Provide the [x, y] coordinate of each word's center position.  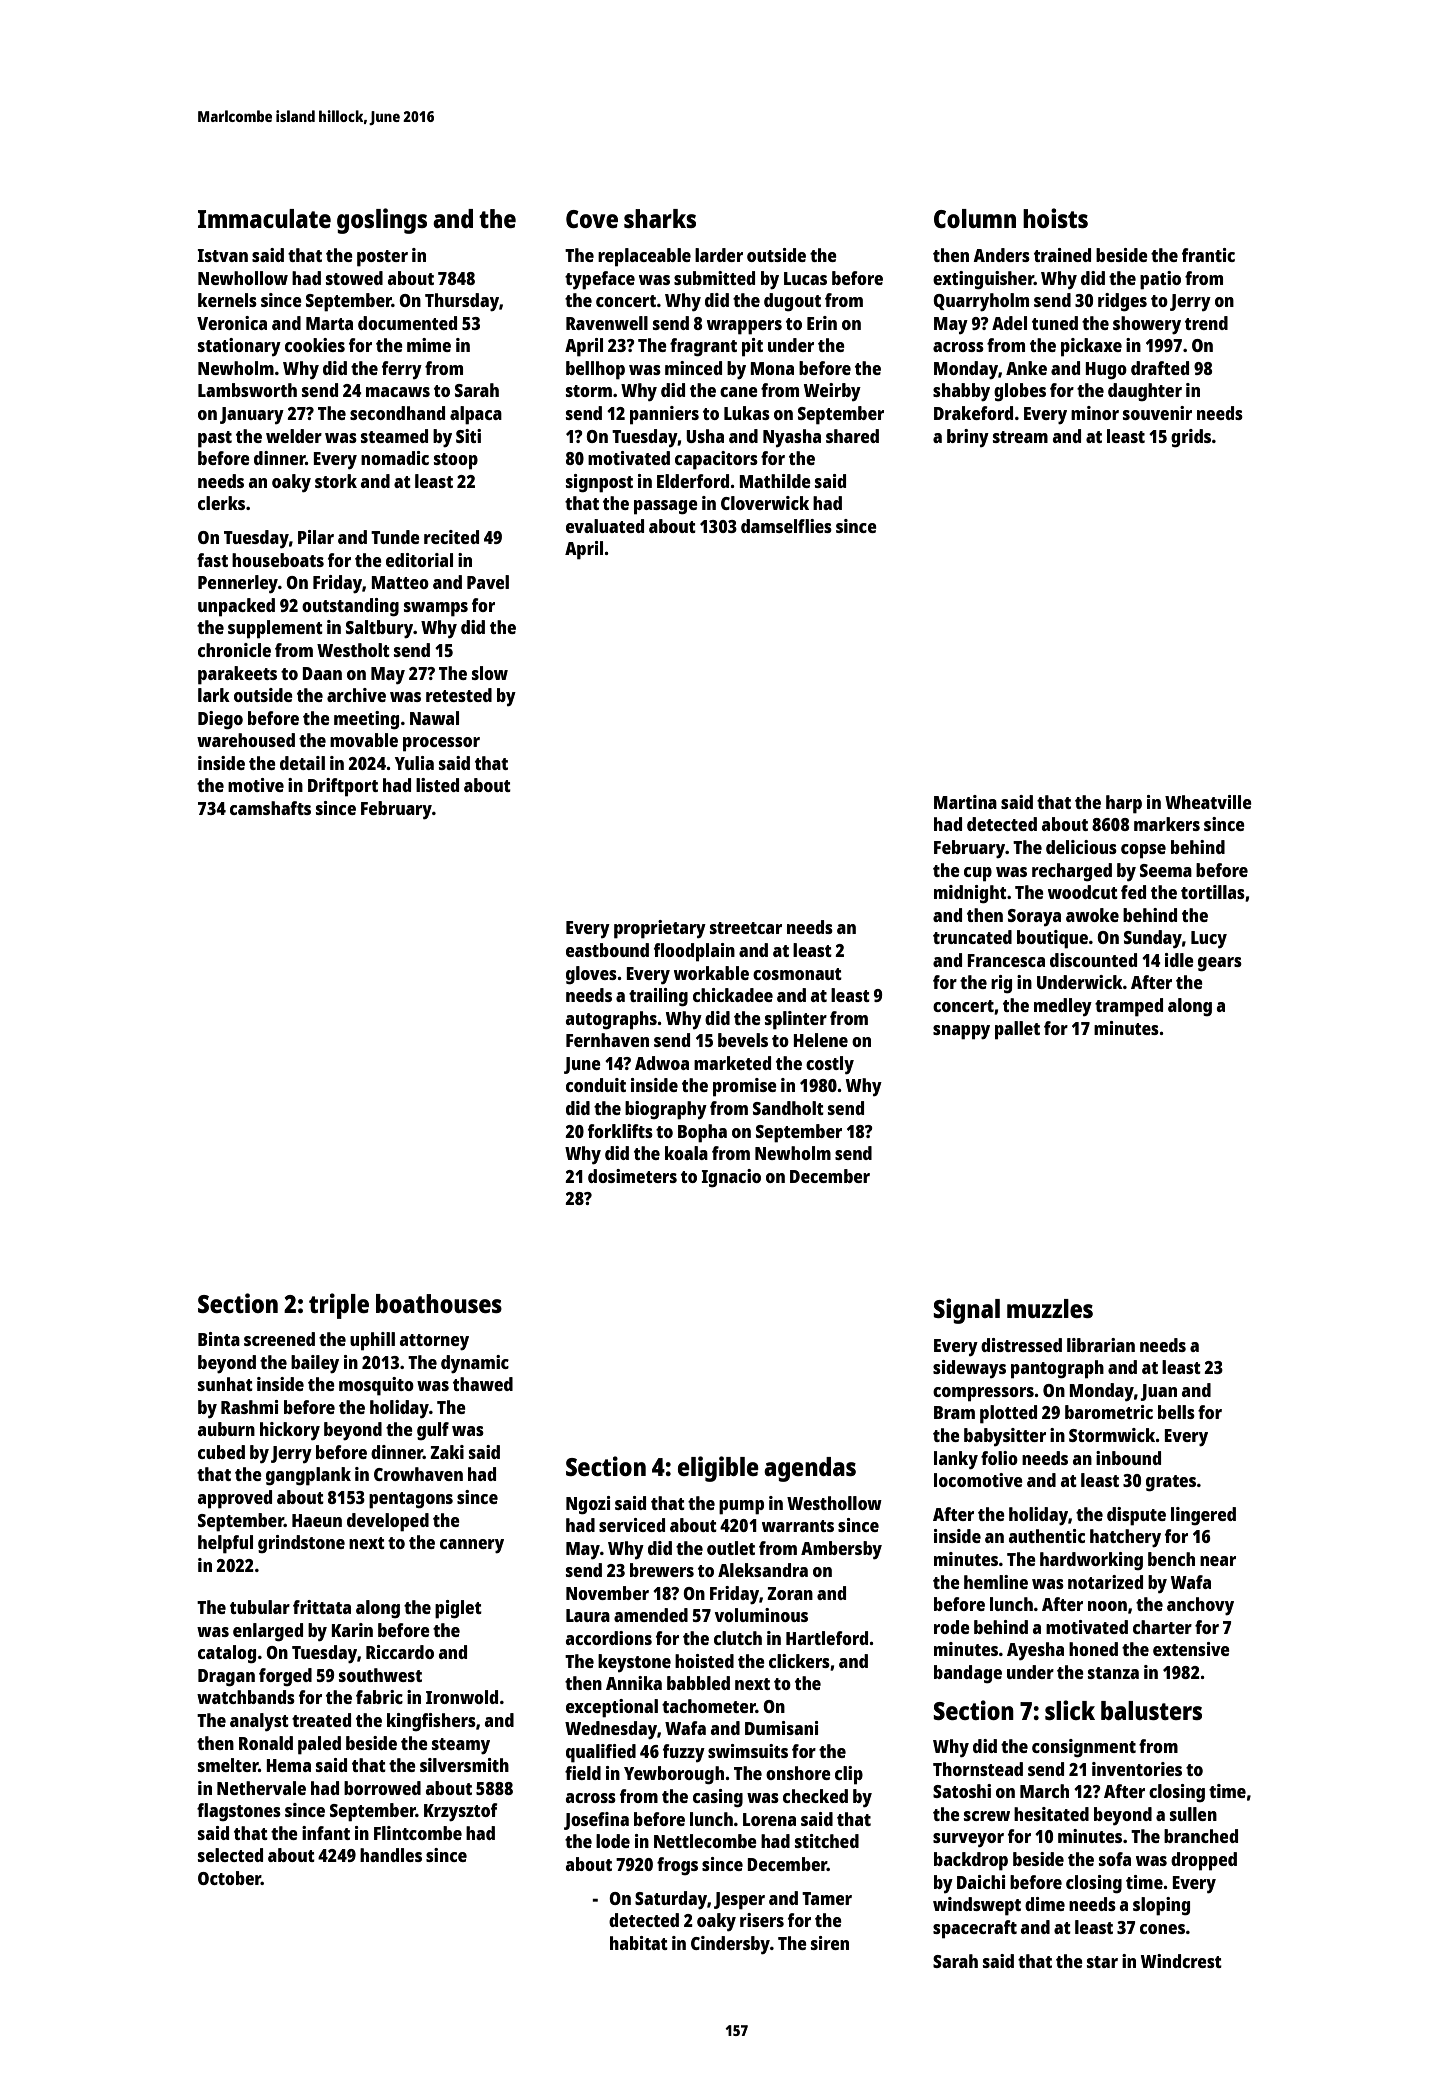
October [229, 1878]
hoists [1055, 218]
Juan [1158, 1392]
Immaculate [264, 218]
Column [975, 218]
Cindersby [730, 1945]
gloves [591, 975]
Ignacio [731, 1178]
